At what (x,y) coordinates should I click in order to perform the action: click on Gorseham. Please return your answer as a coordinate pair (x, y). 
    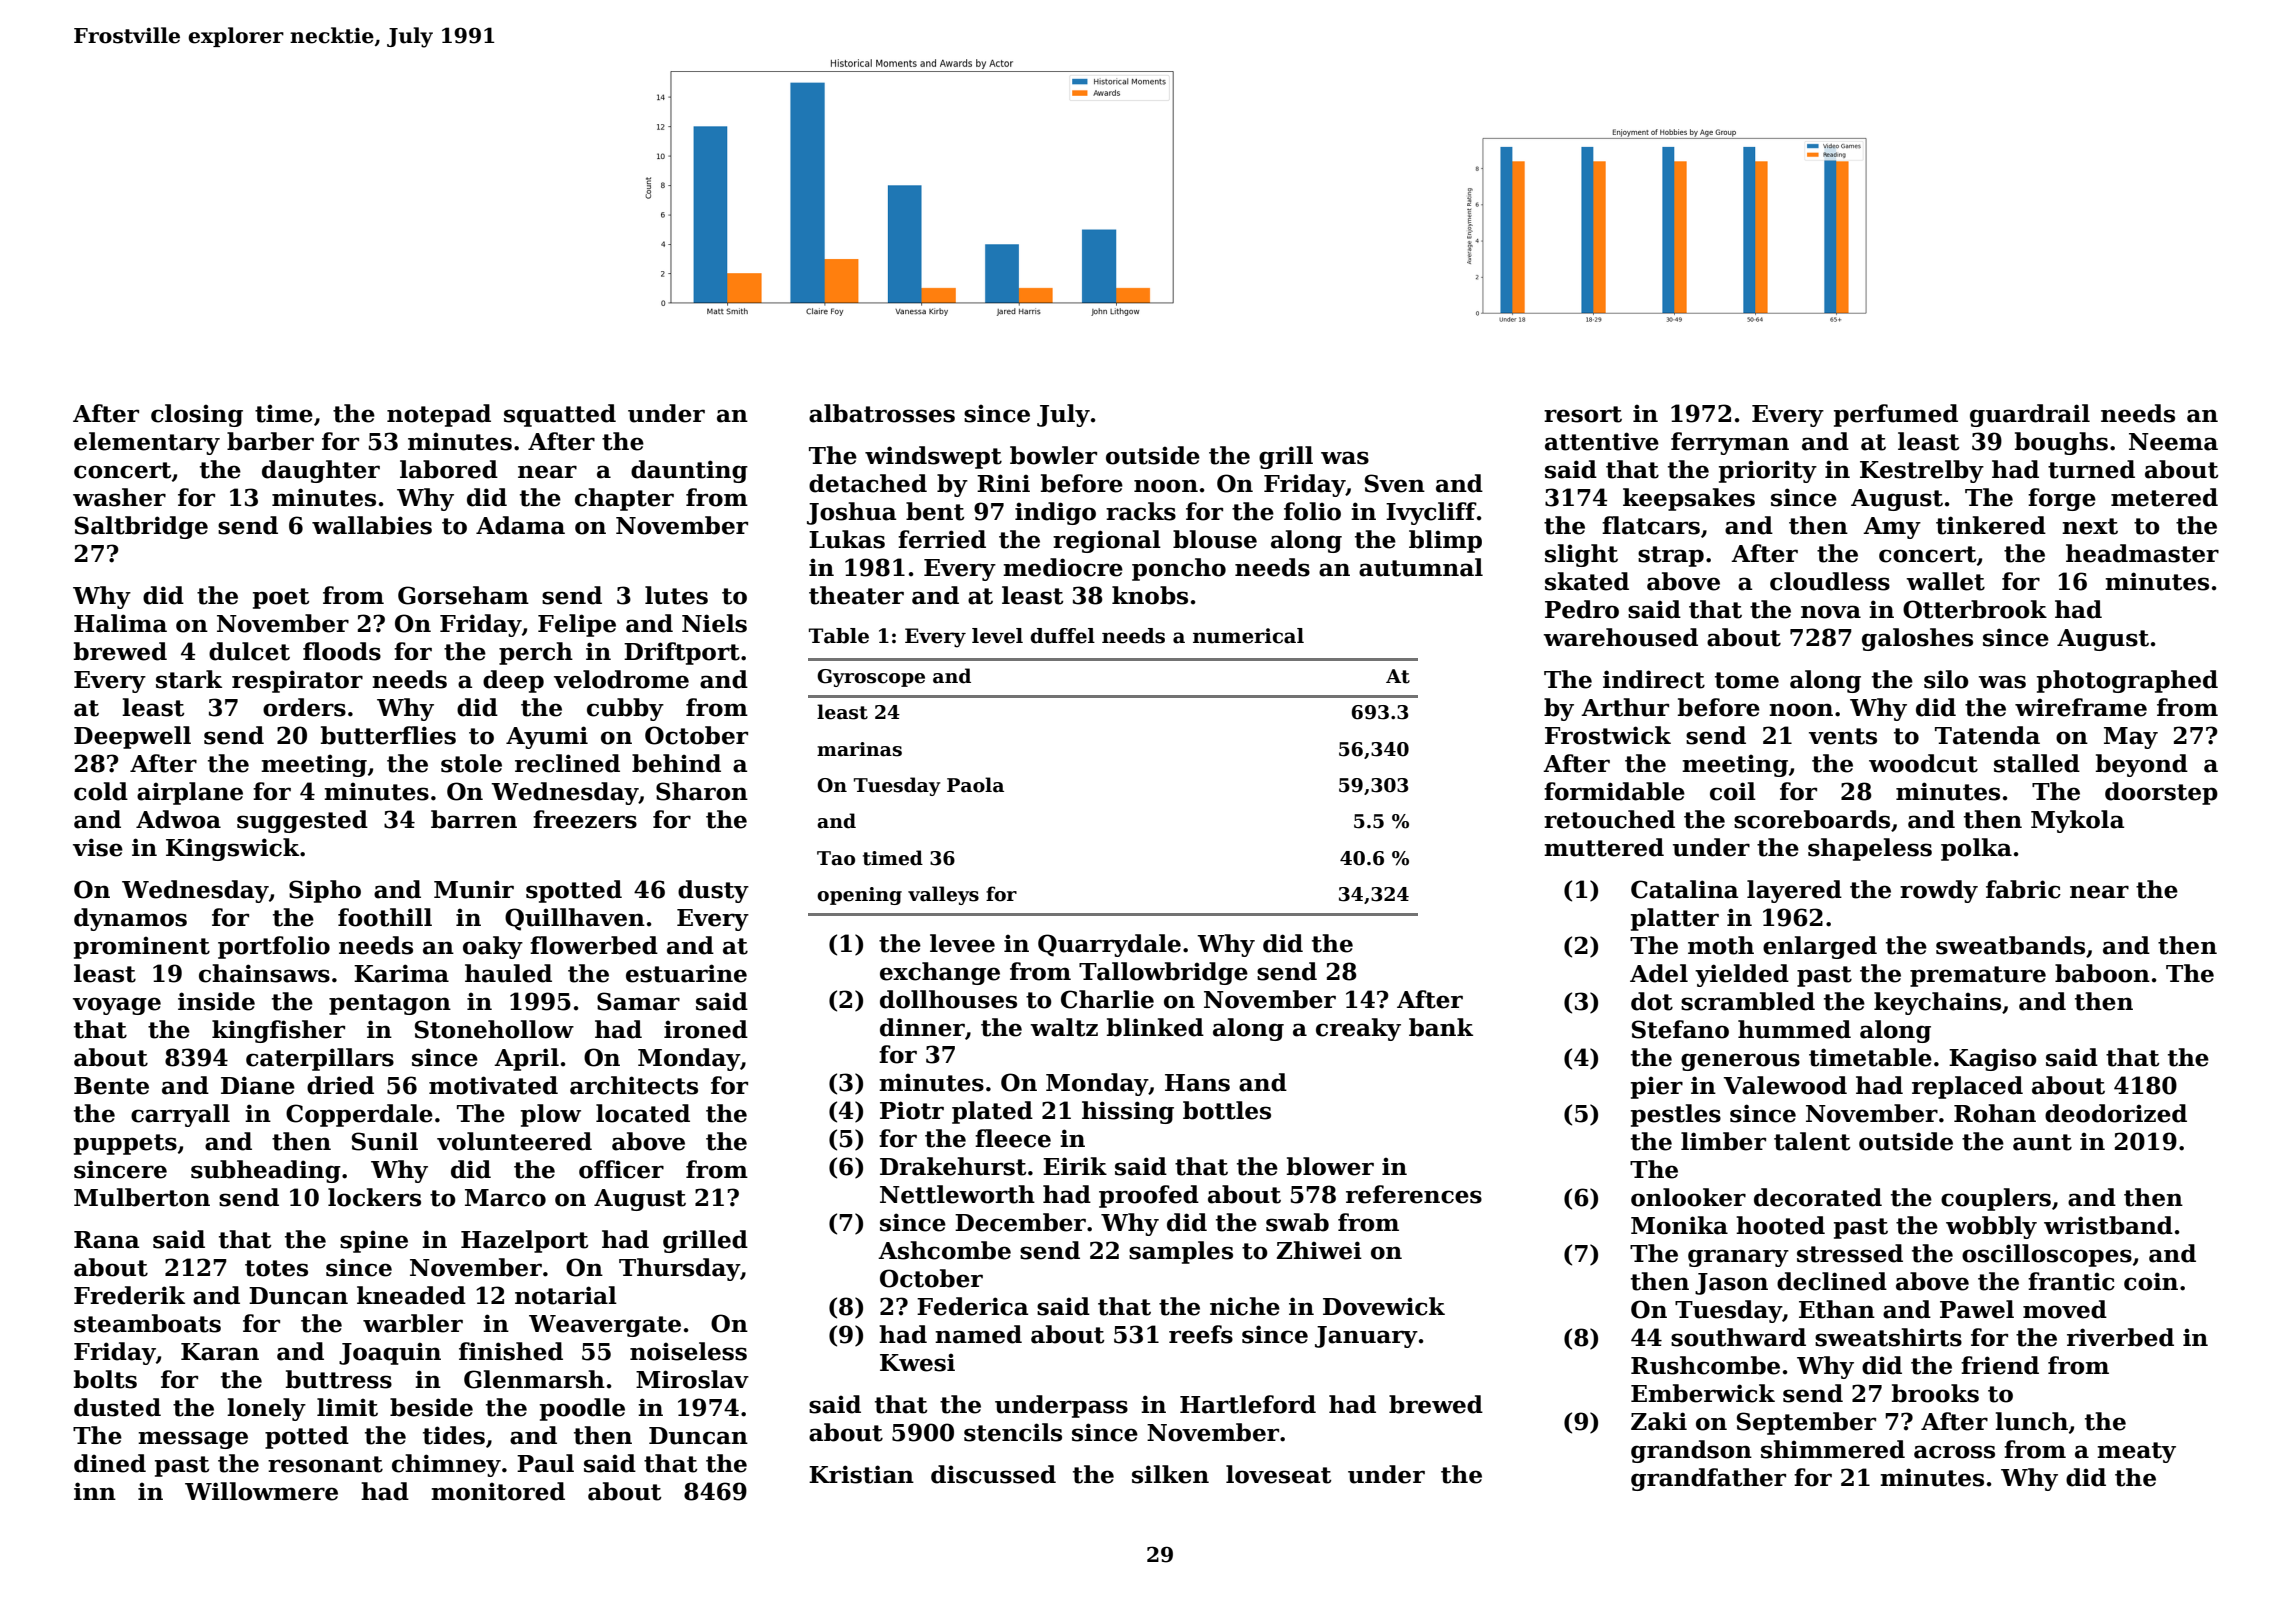
    Looking at the image, I should click on (463, 595).
